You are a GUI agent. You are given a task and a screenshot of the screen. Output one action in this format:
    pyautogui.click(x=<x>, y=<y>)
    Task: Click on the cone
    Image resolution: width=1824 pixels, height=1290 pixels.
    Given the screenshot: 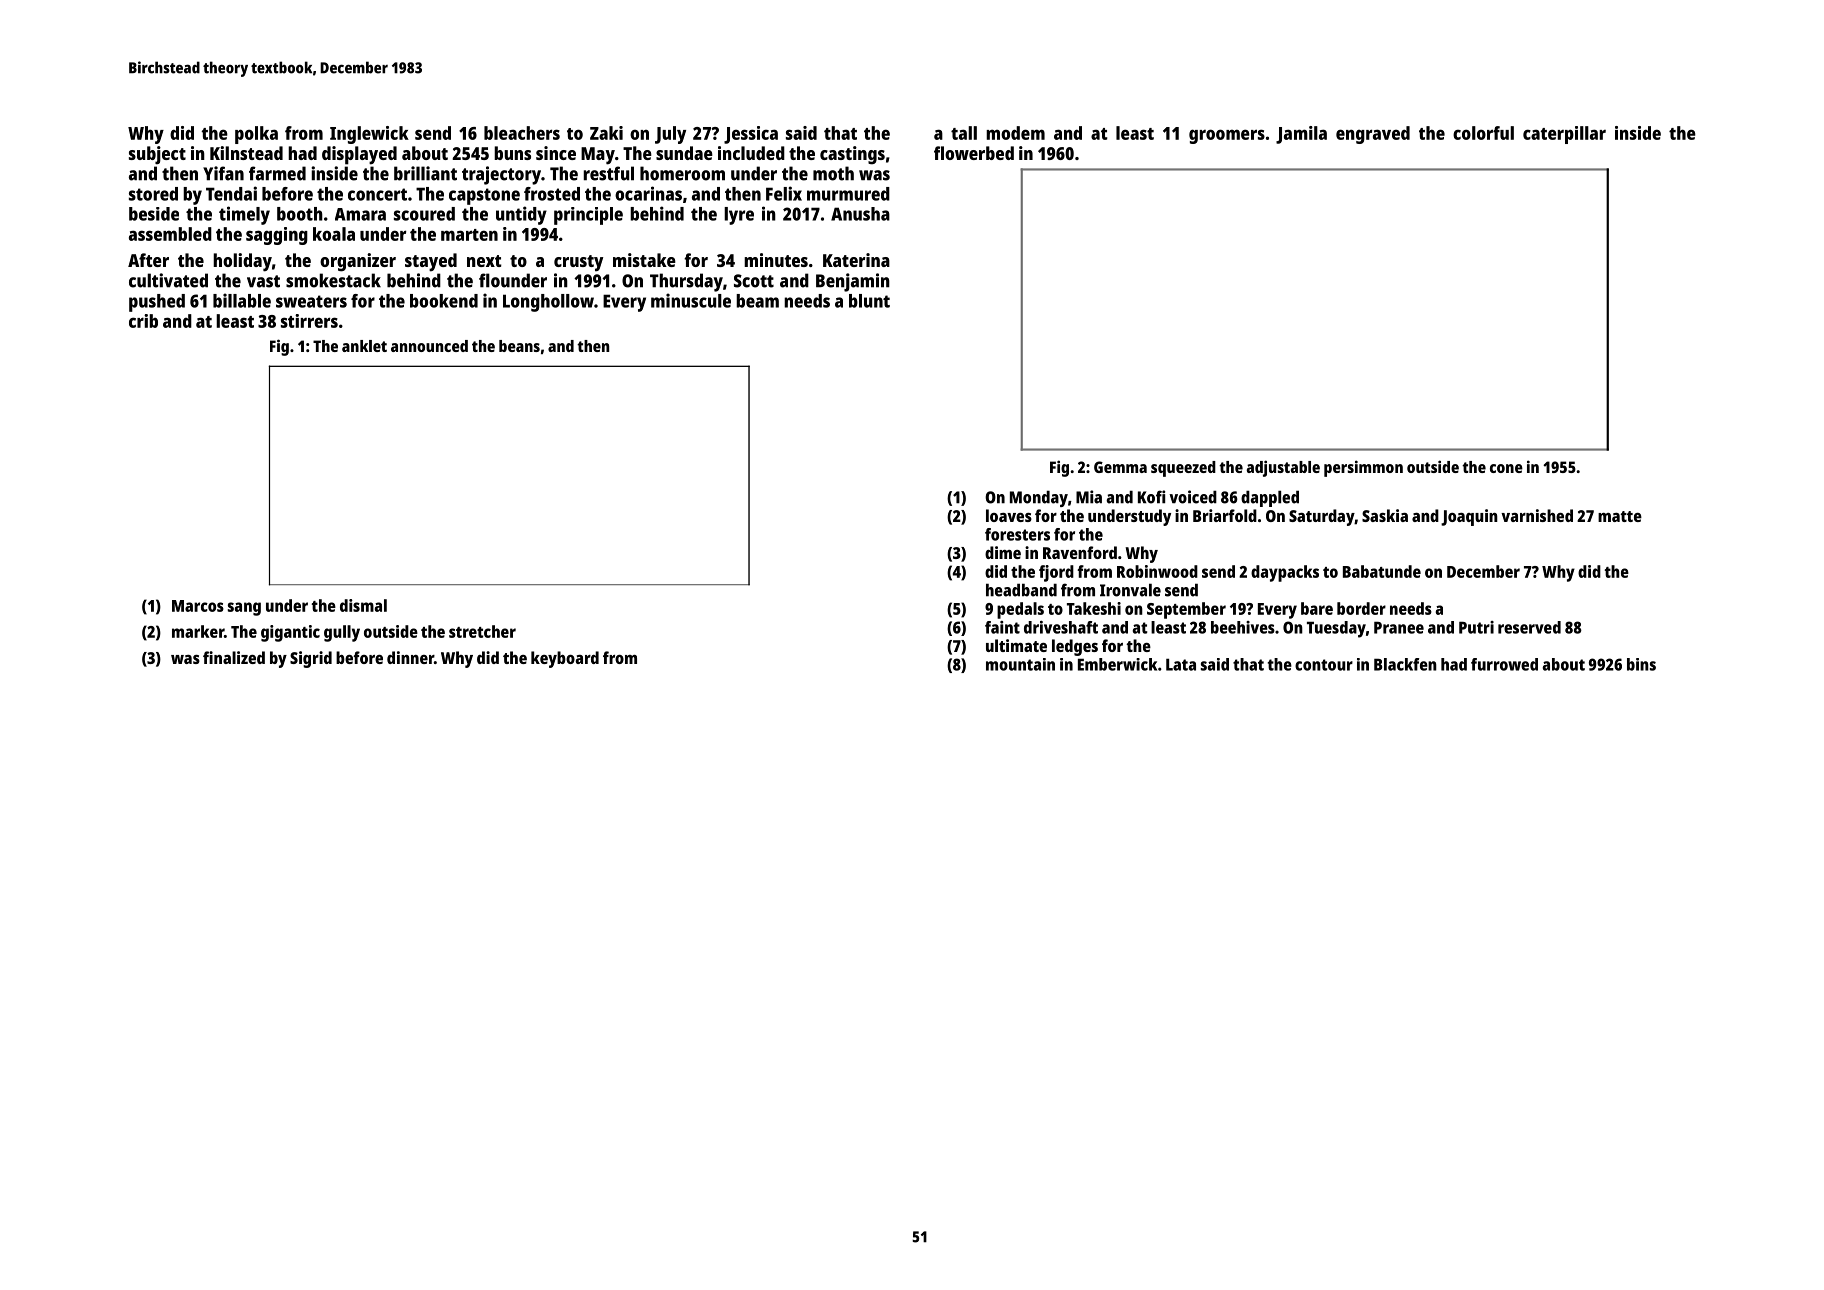 What is the action you would take?
    pyautogui.click(x=1506, y=468)
